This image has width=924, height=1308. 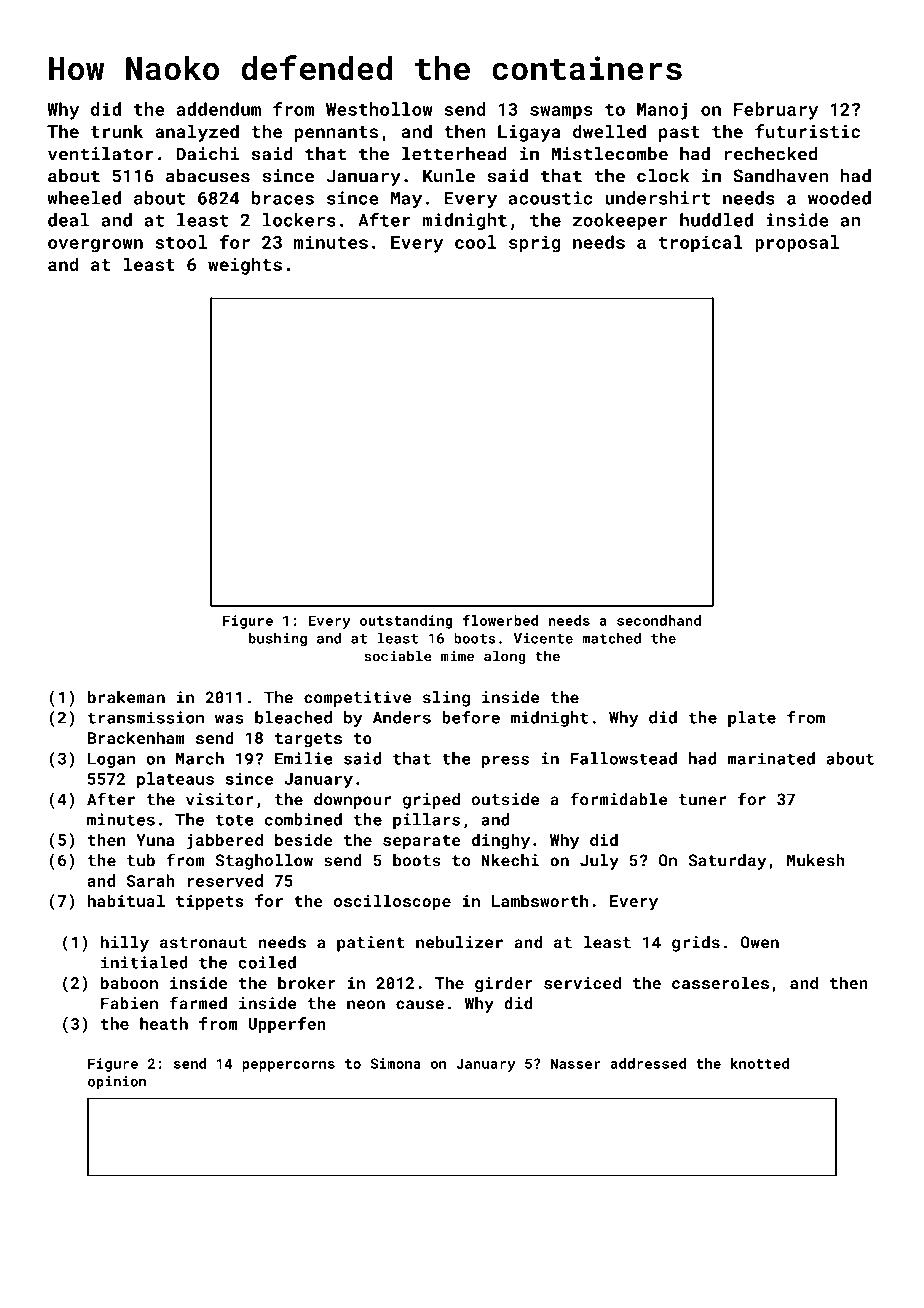 I want to click on Nasser, so click(x=576, y=1063).
